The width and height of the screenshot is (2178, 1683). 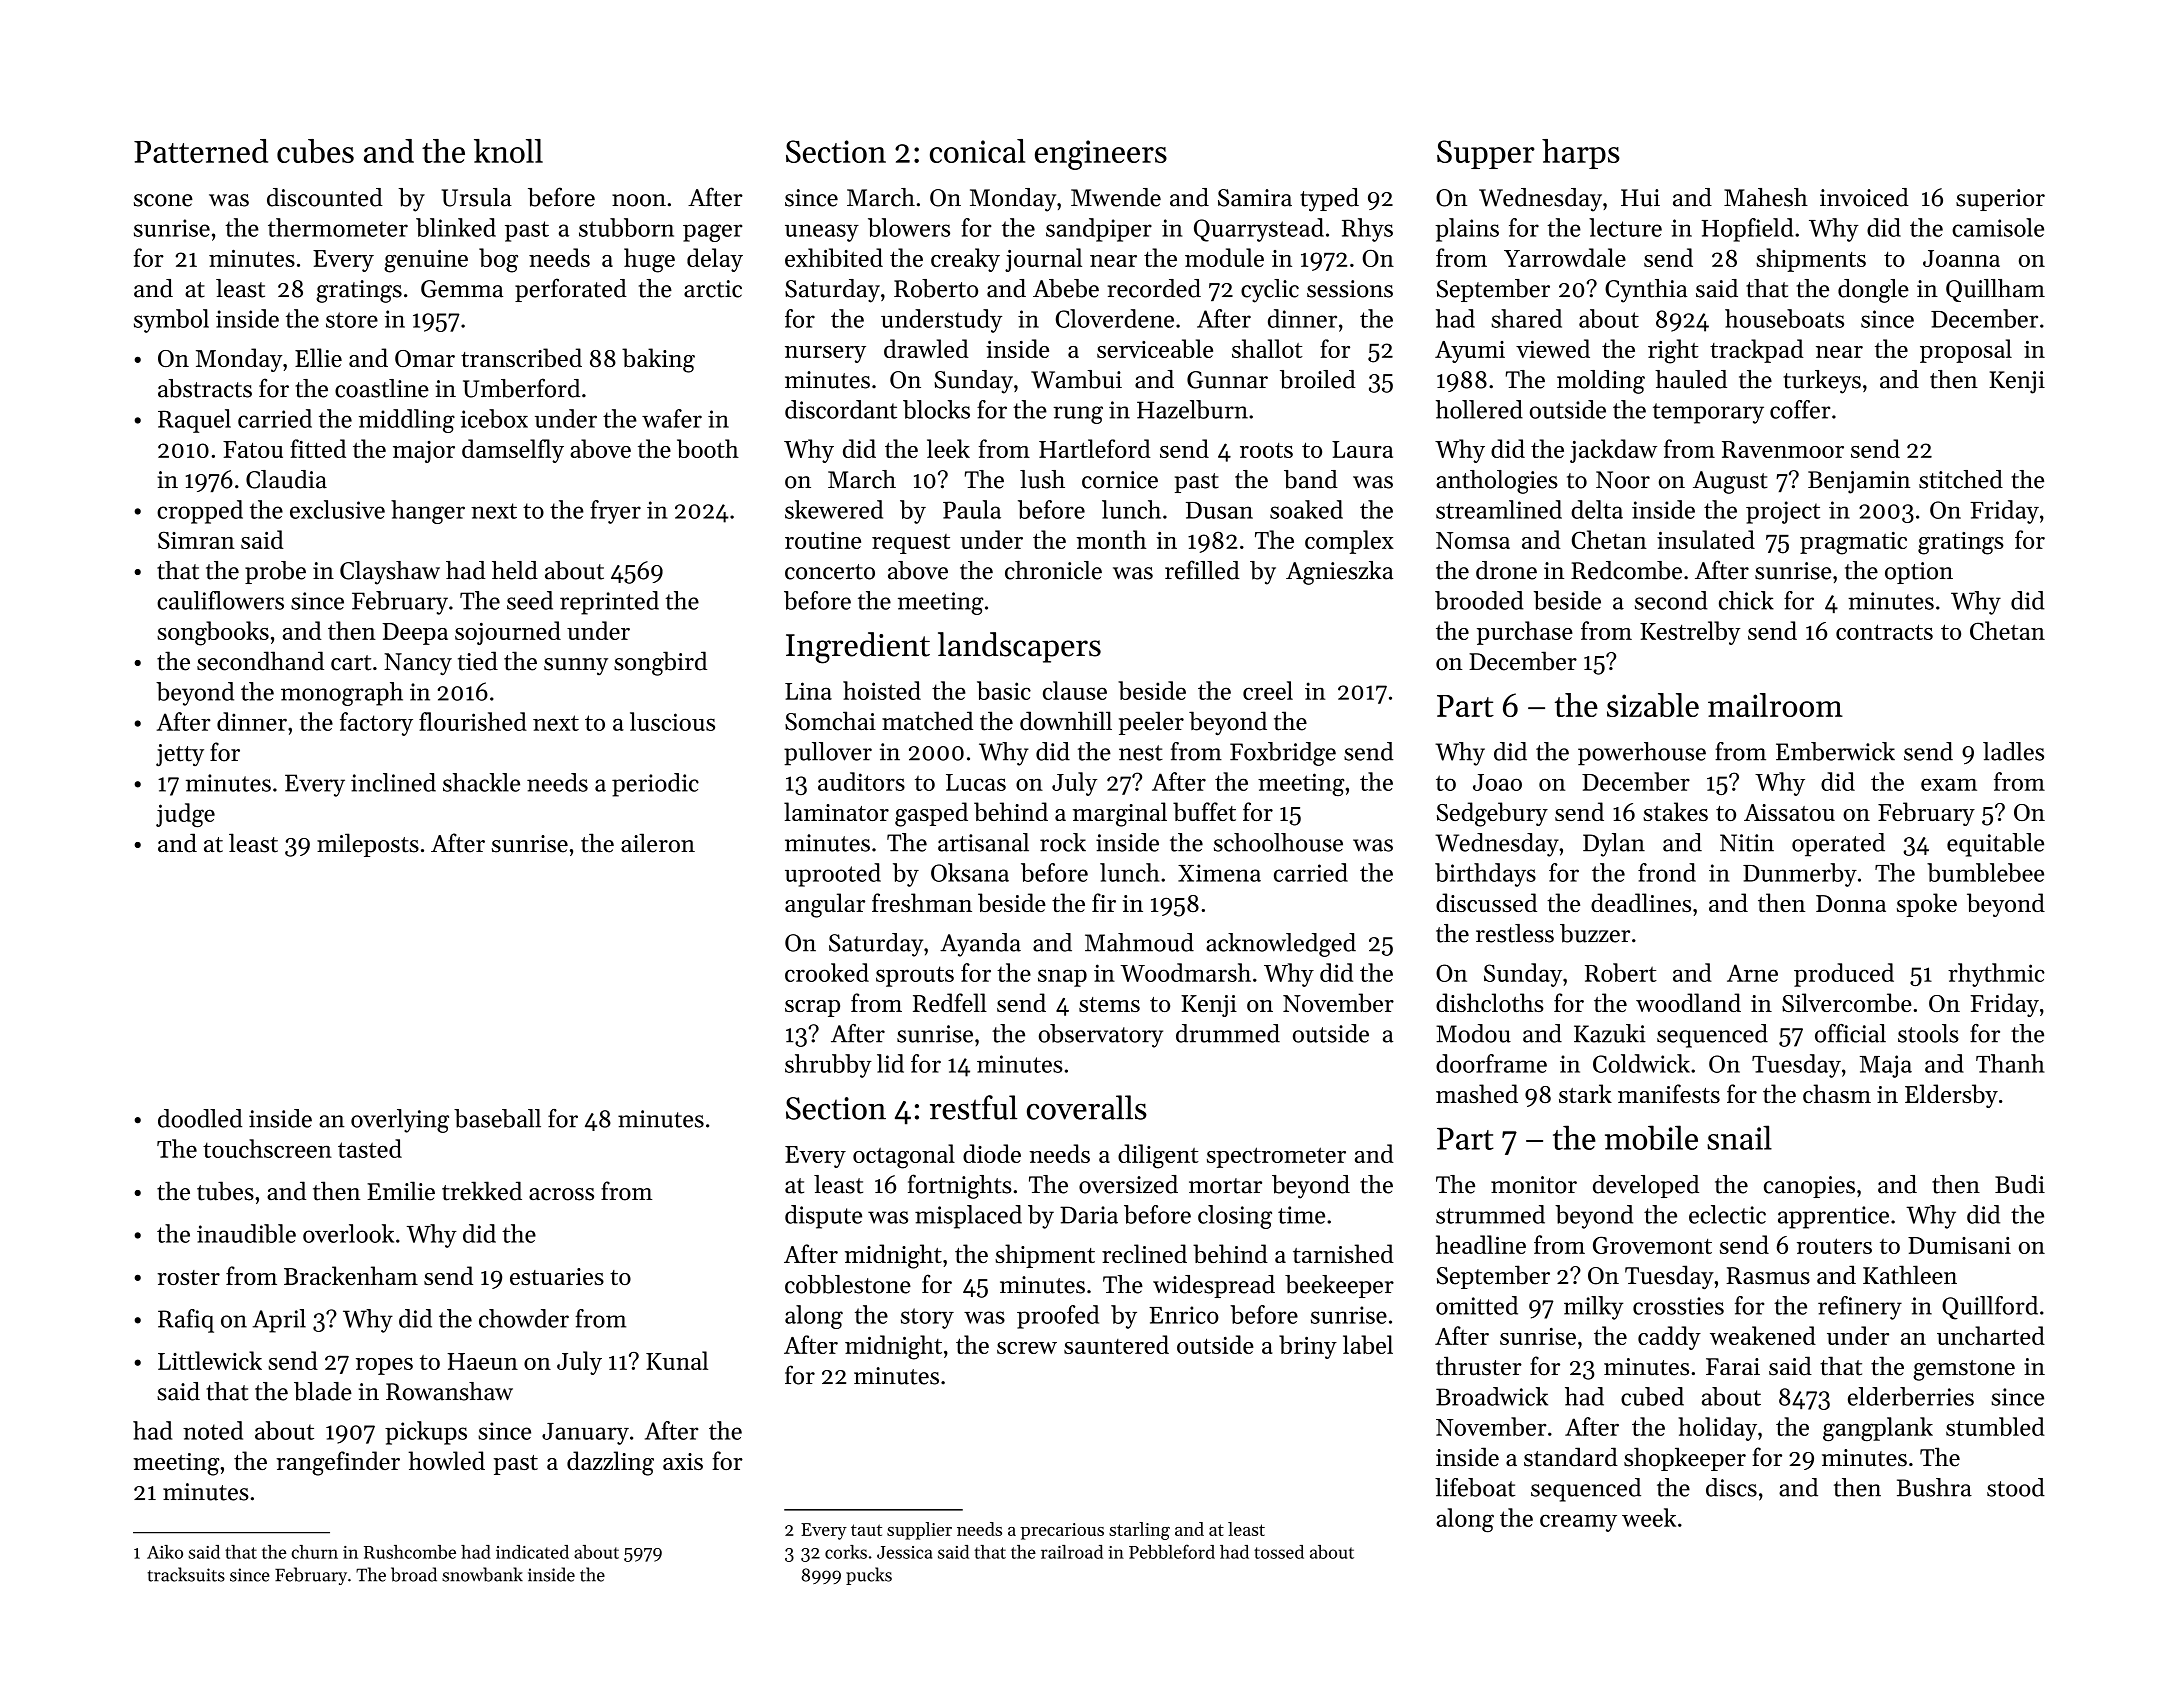 I want to click on Woodmarsh, so click(x=1186, y=972).
